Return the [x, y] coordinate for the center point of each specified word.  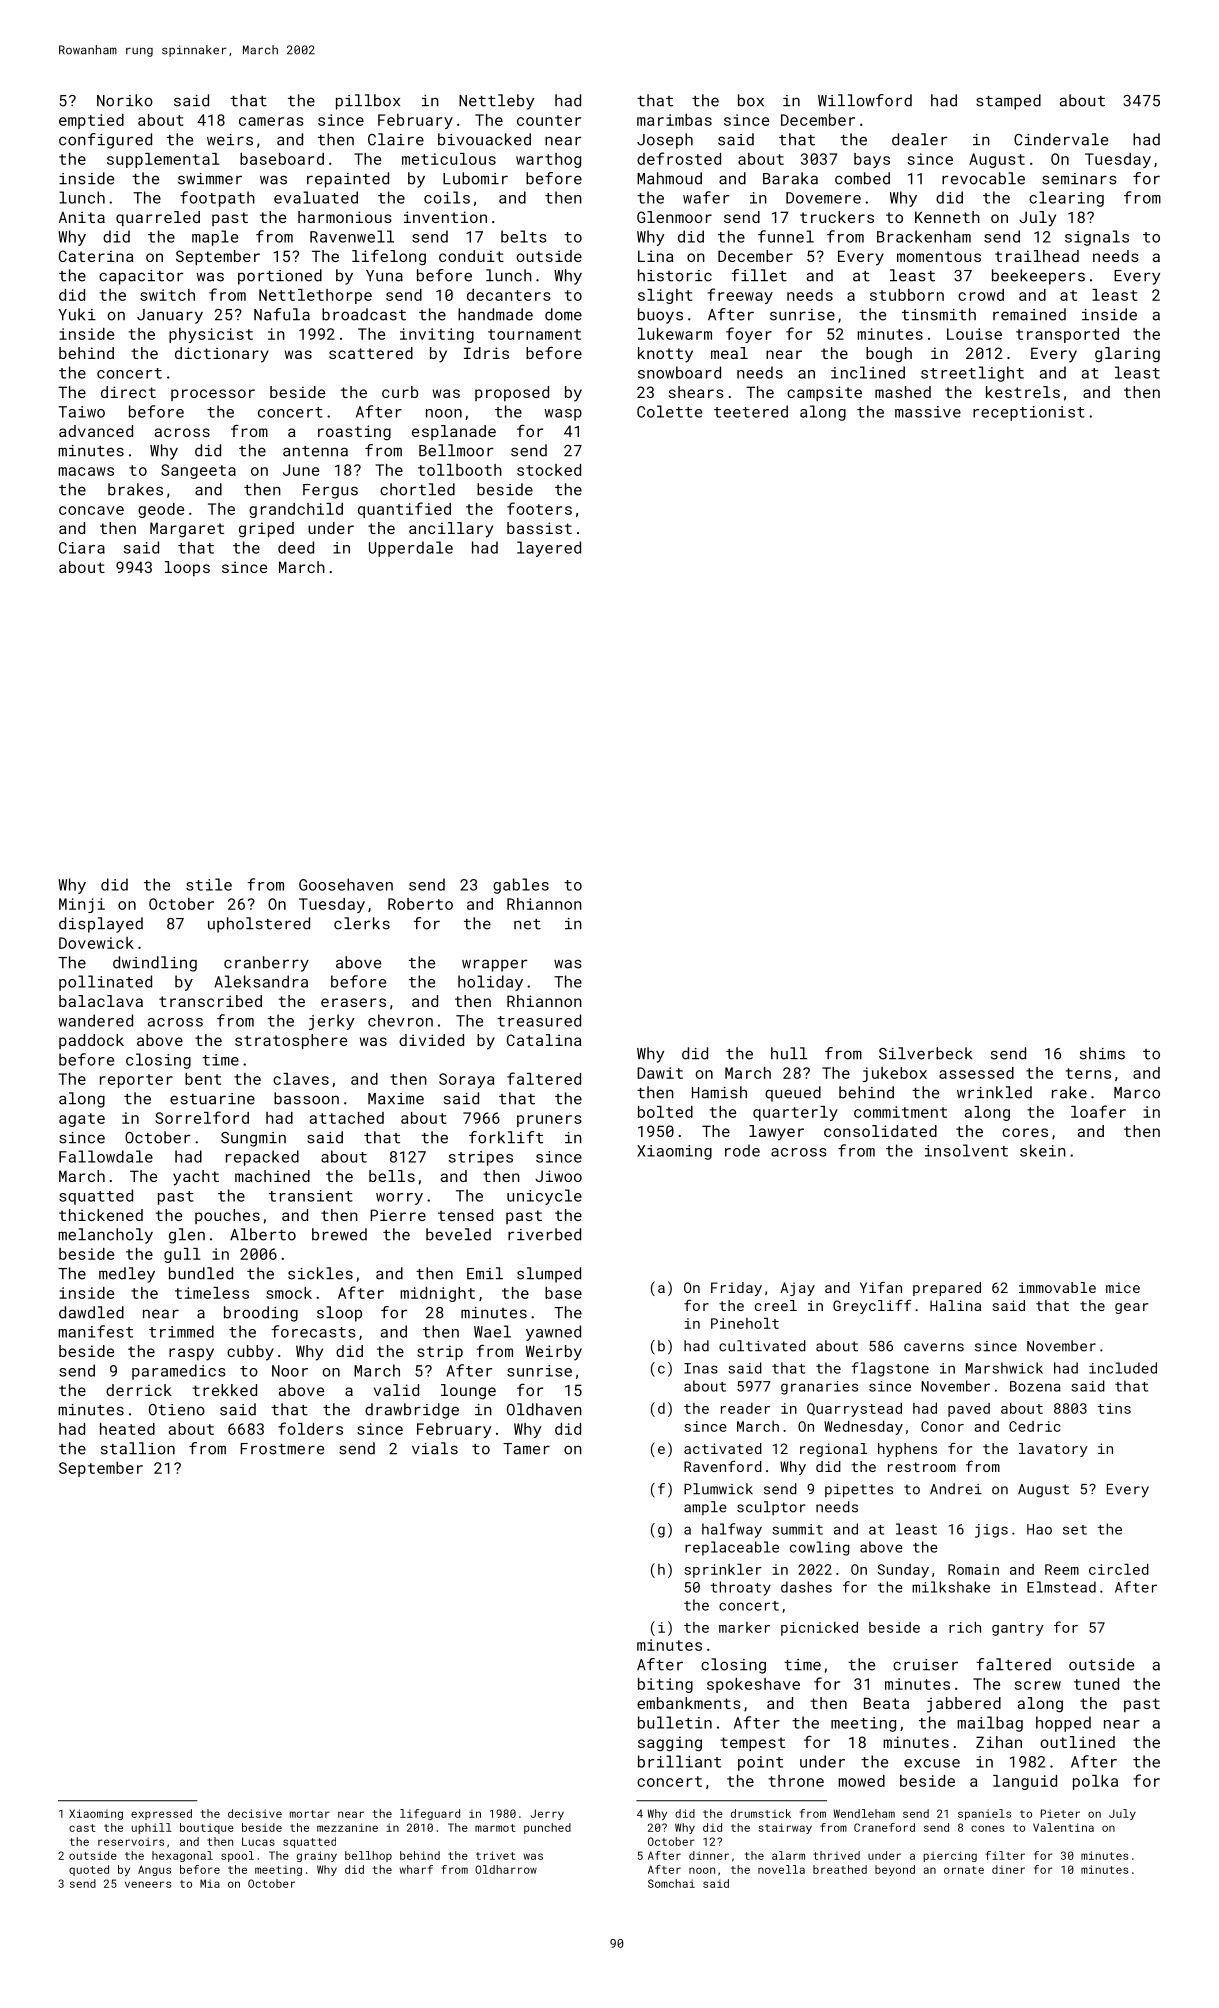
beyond [895, 1870]
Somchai [671, 1883]
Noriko [125, 100]
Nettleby [496, 102]
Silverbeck [925, 1053]
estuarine [212, 1099]
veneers [148, 1884]
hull [789, 1053]
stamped [1008, 102]
